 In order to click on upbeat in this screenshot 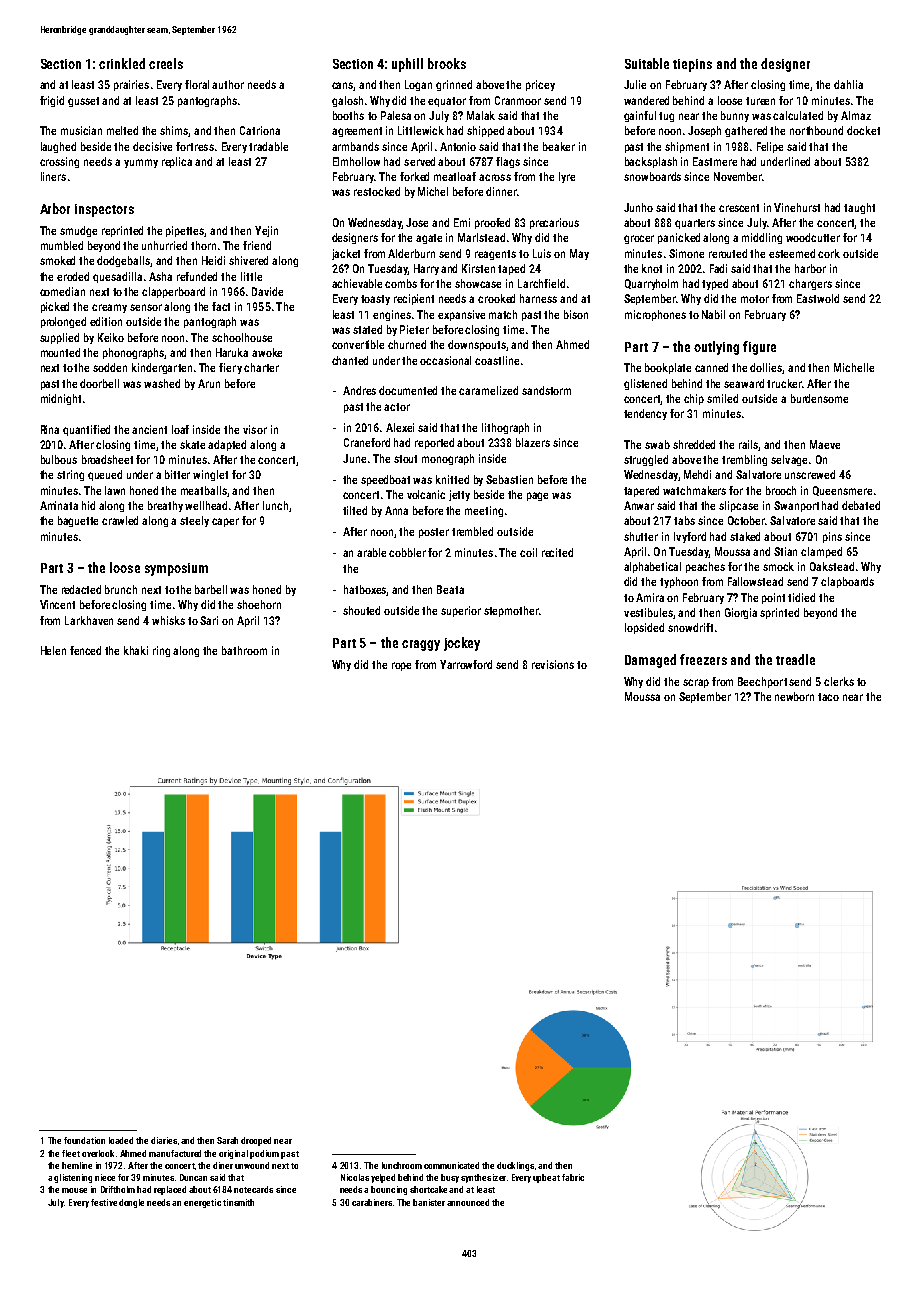, I will do `click(546, 1178)`.
